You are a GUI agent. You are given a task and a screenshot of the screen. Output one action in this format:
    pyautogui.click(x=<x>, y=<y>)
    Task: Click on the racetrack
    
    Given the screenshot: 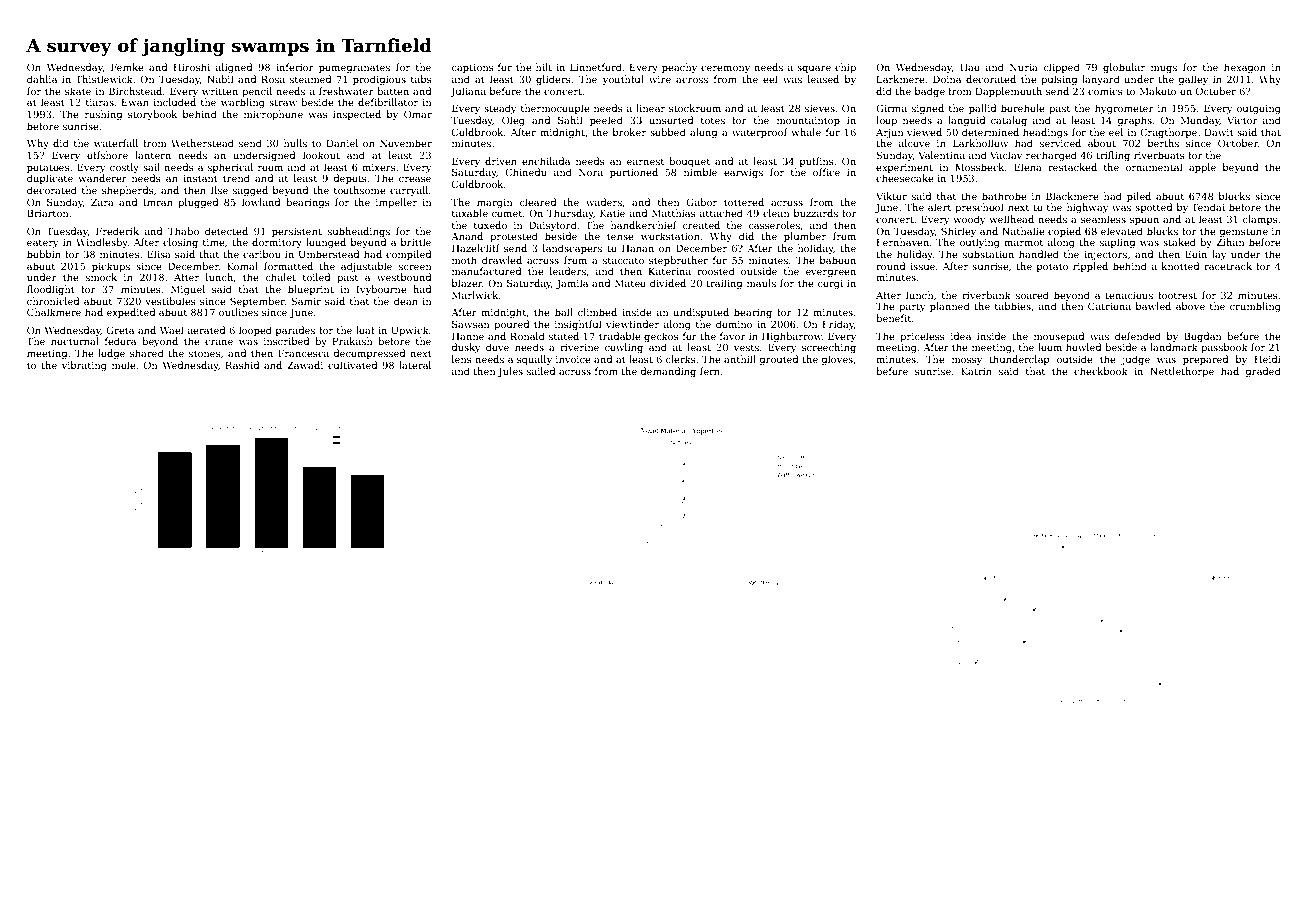 What is the action you would take?
    pyautogui.click(x=1228, y=266)
